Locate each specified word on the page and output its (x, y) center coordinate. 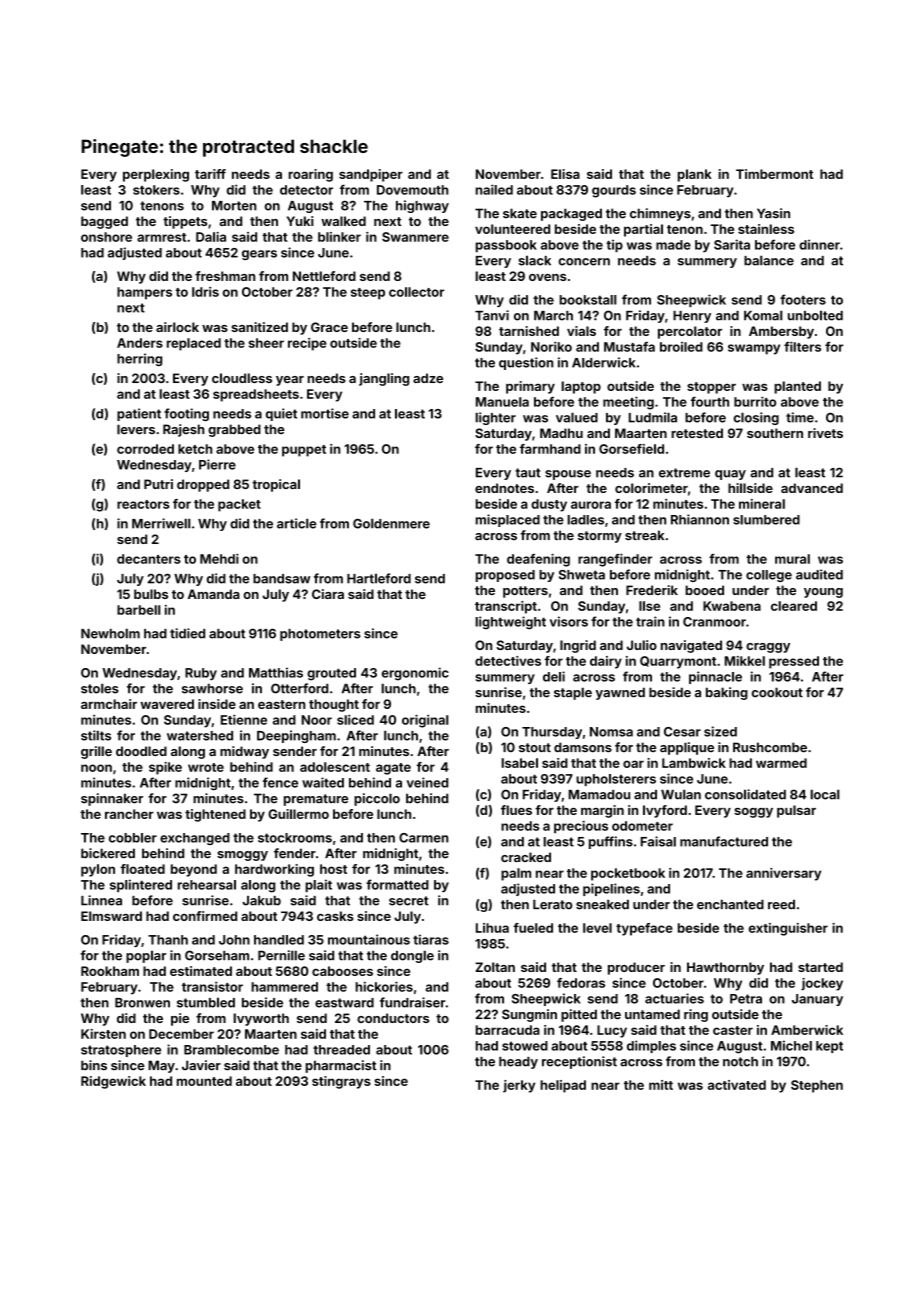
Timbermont (774, 174)
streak (644, 535)
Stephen (817, 1086)
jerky (519, 1086)
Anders (140, 343)
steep (368, 294)
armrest (161, 237)
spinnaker (112, 799)
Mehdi (219, 558)
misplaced (508, 520)
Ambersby (781, 332)
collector (416, 292)
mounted (204, 1081)
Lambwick (694, 763)
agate (393, 769)
